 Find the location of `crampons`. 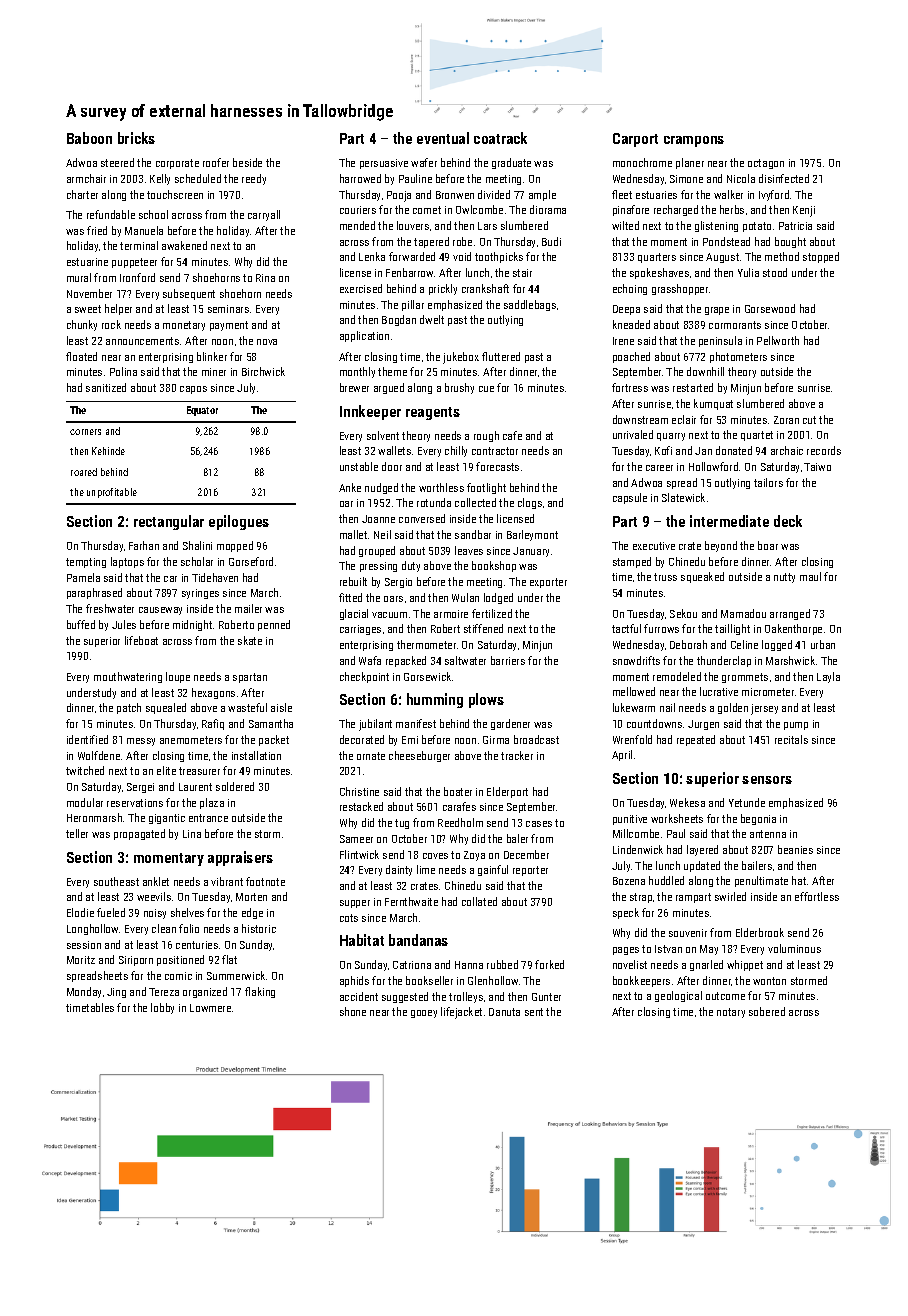

crampons is located at coordinates (694, 141).
